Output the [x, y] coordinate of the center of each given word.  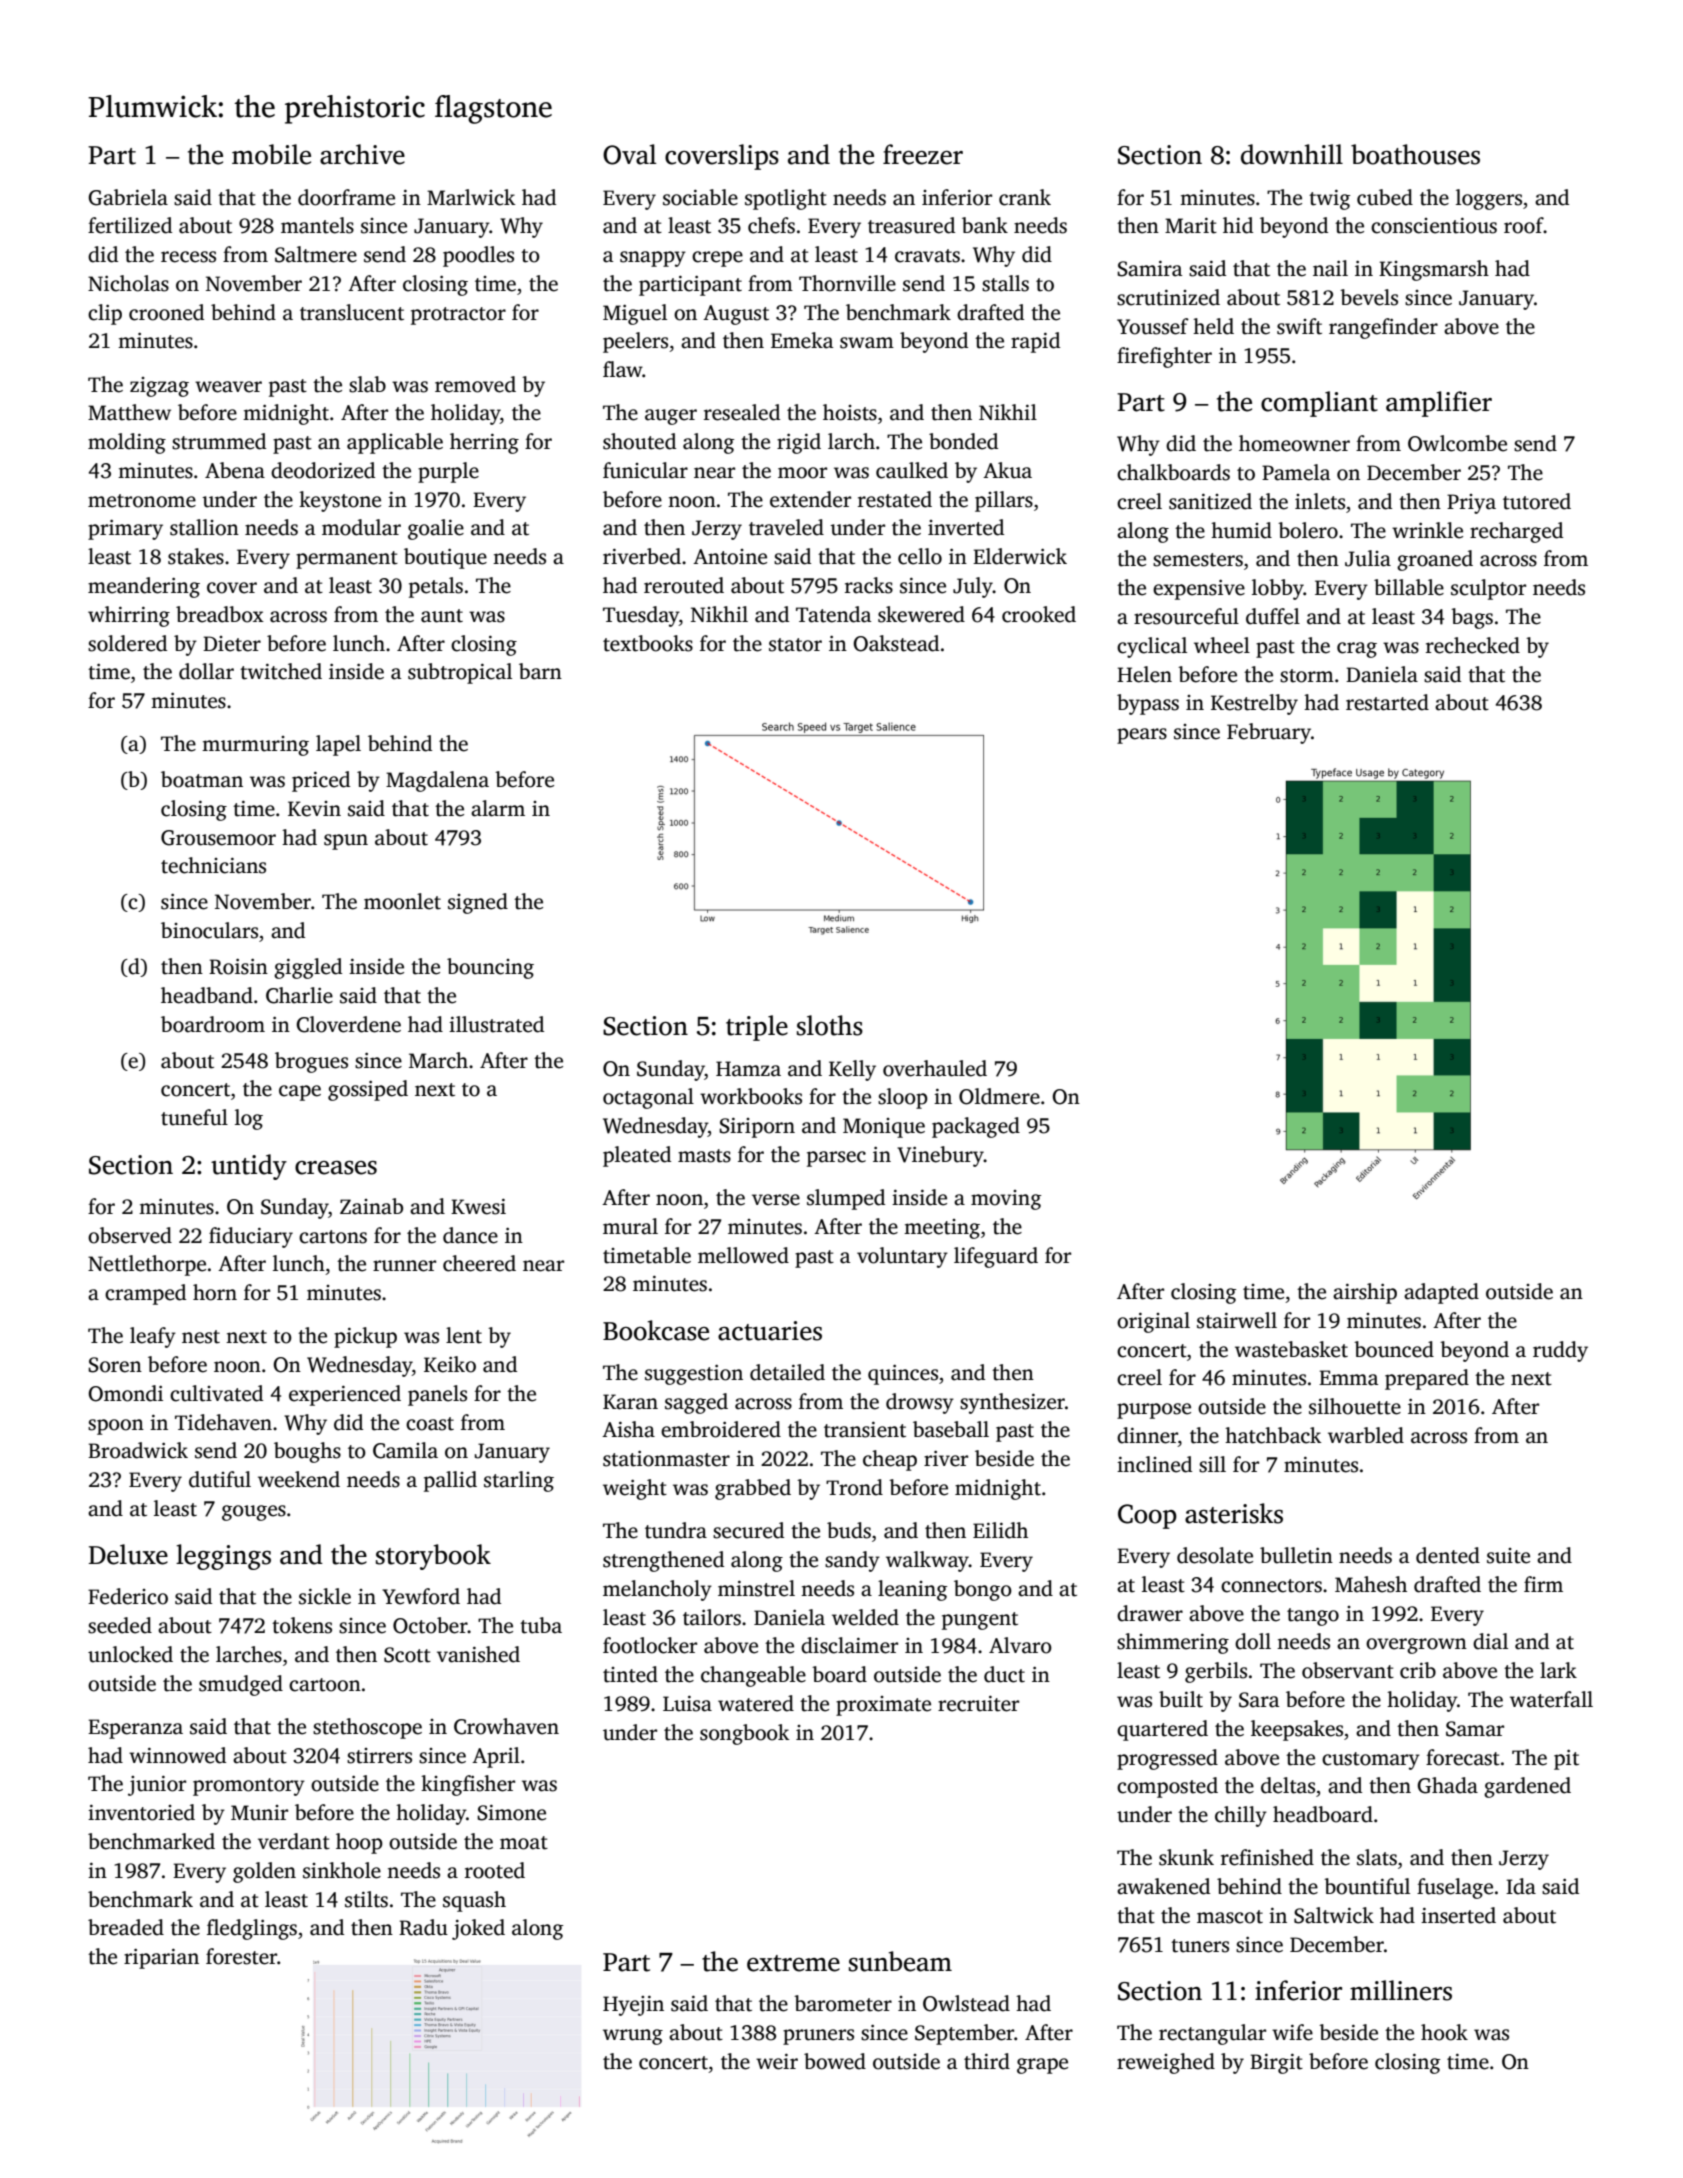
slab [367, 384]
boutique [445, 558]
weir [777, 2062]
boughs [307, 1452]
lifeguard [996, 1257]
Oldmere [999, 1096]
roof [1524, 225]
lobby [1278, 589]
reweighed [1166, 2063]
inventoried [141, 1812]
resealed [742, 412]
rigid [799, 443]
